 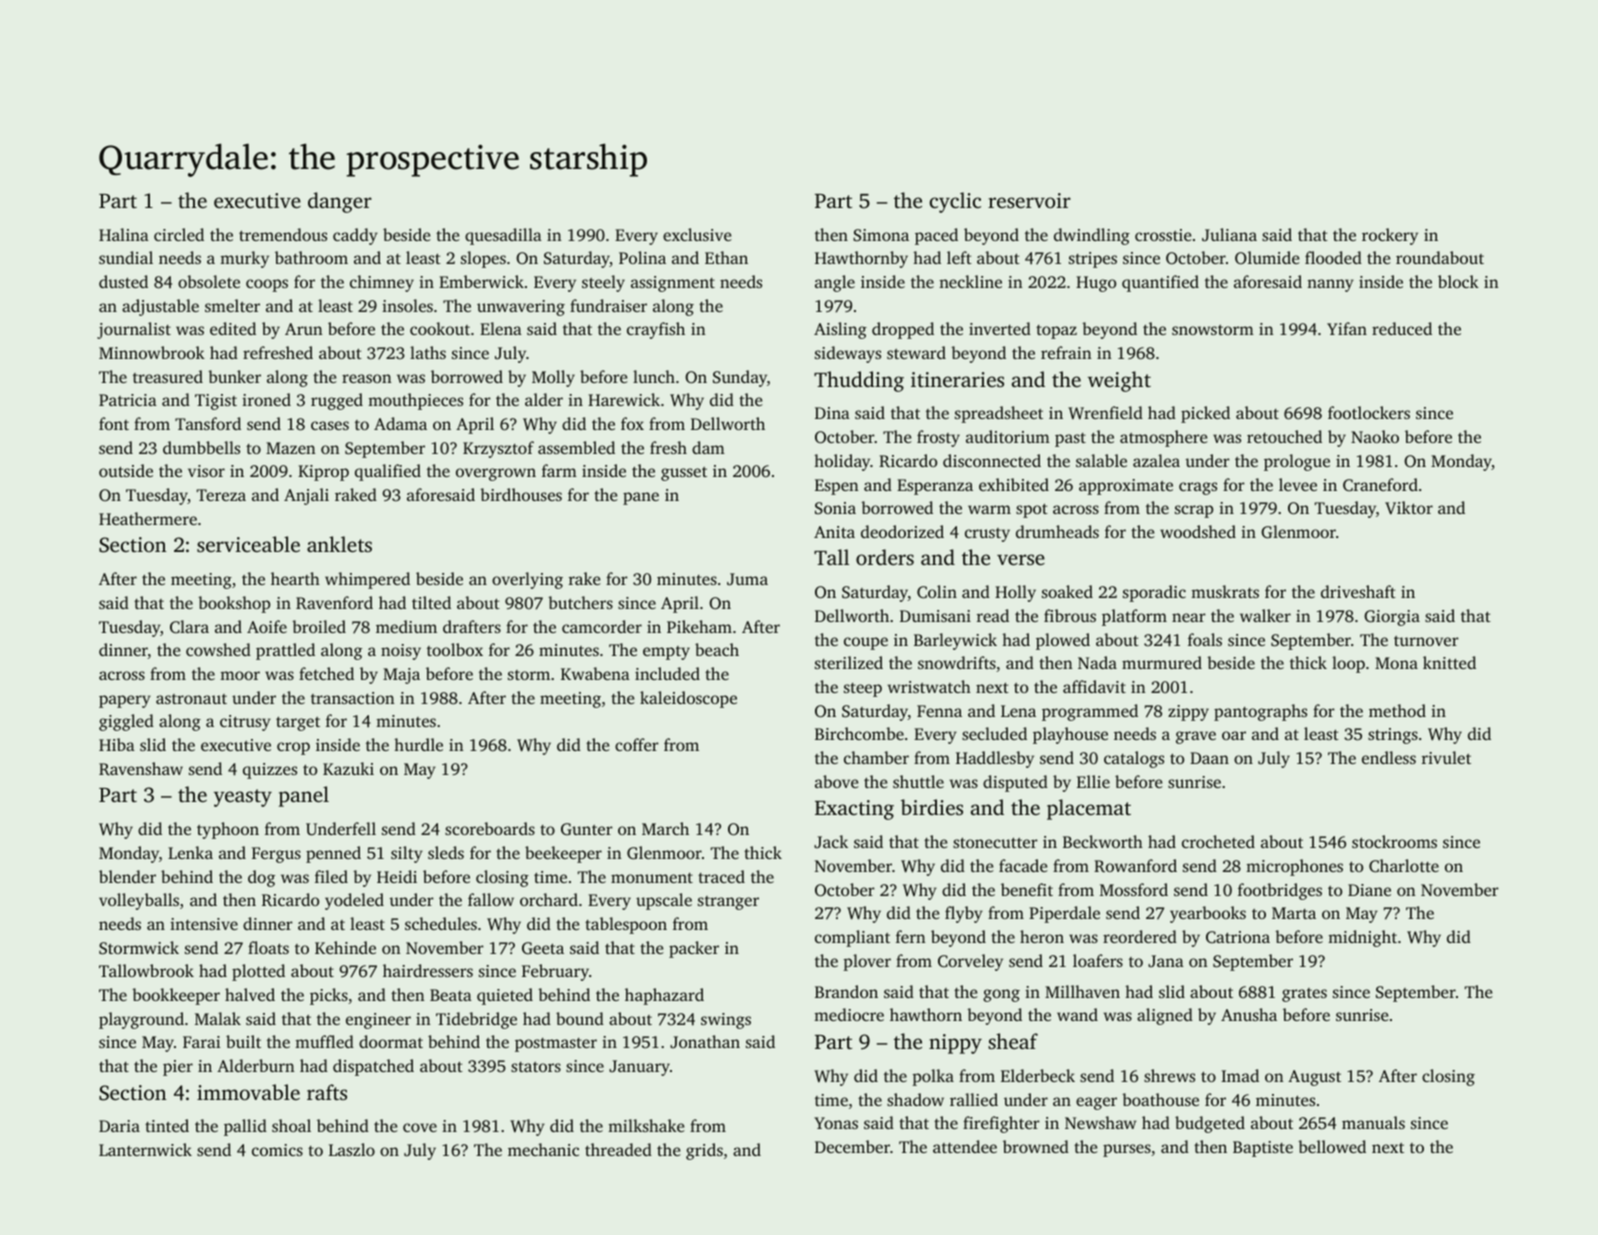 I want to click on stranger, so click(x=728, y=903).
